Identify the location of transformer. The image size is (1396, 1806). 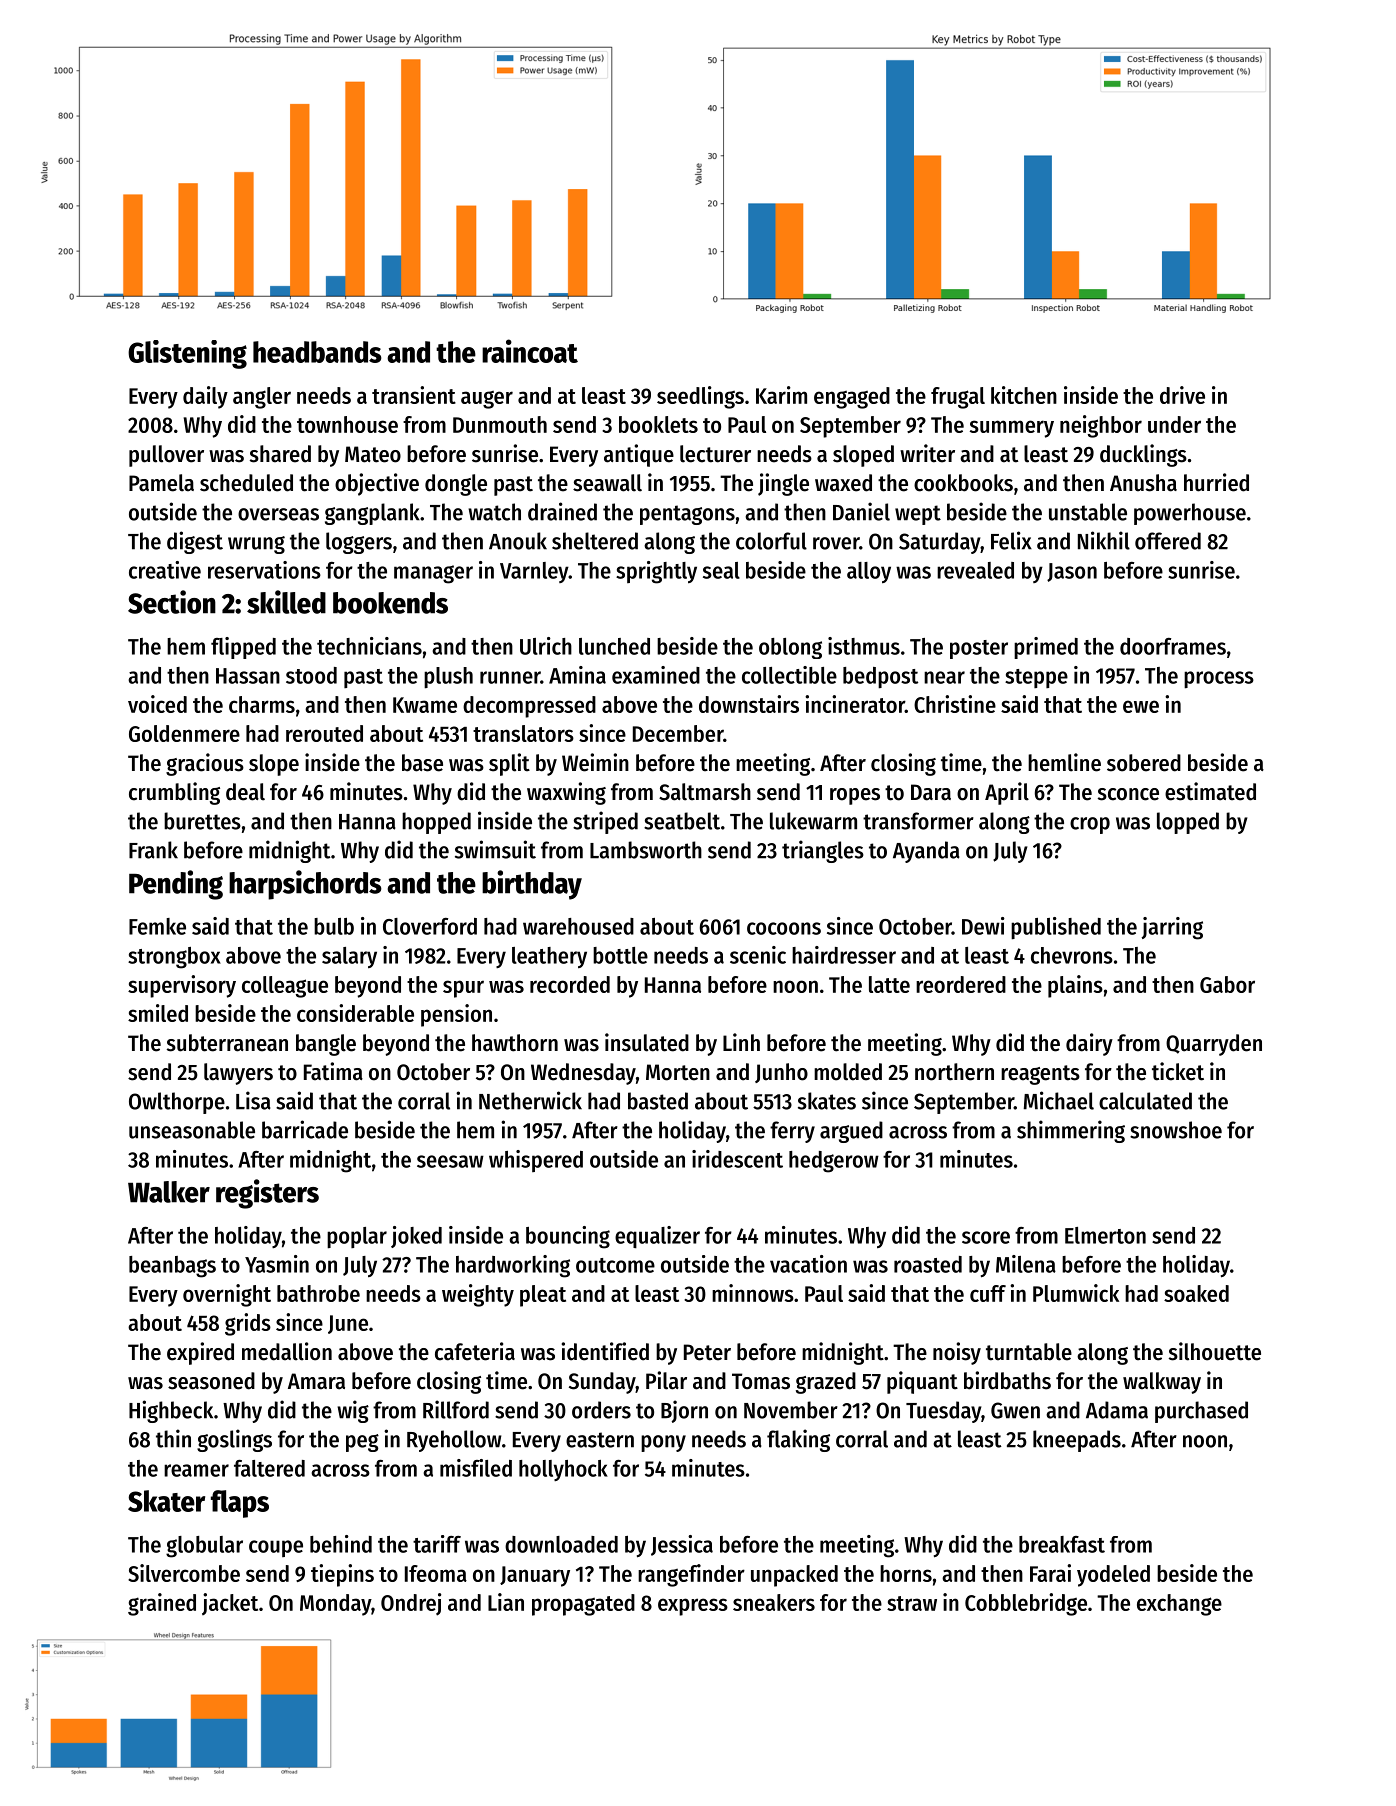
(918, 821).
